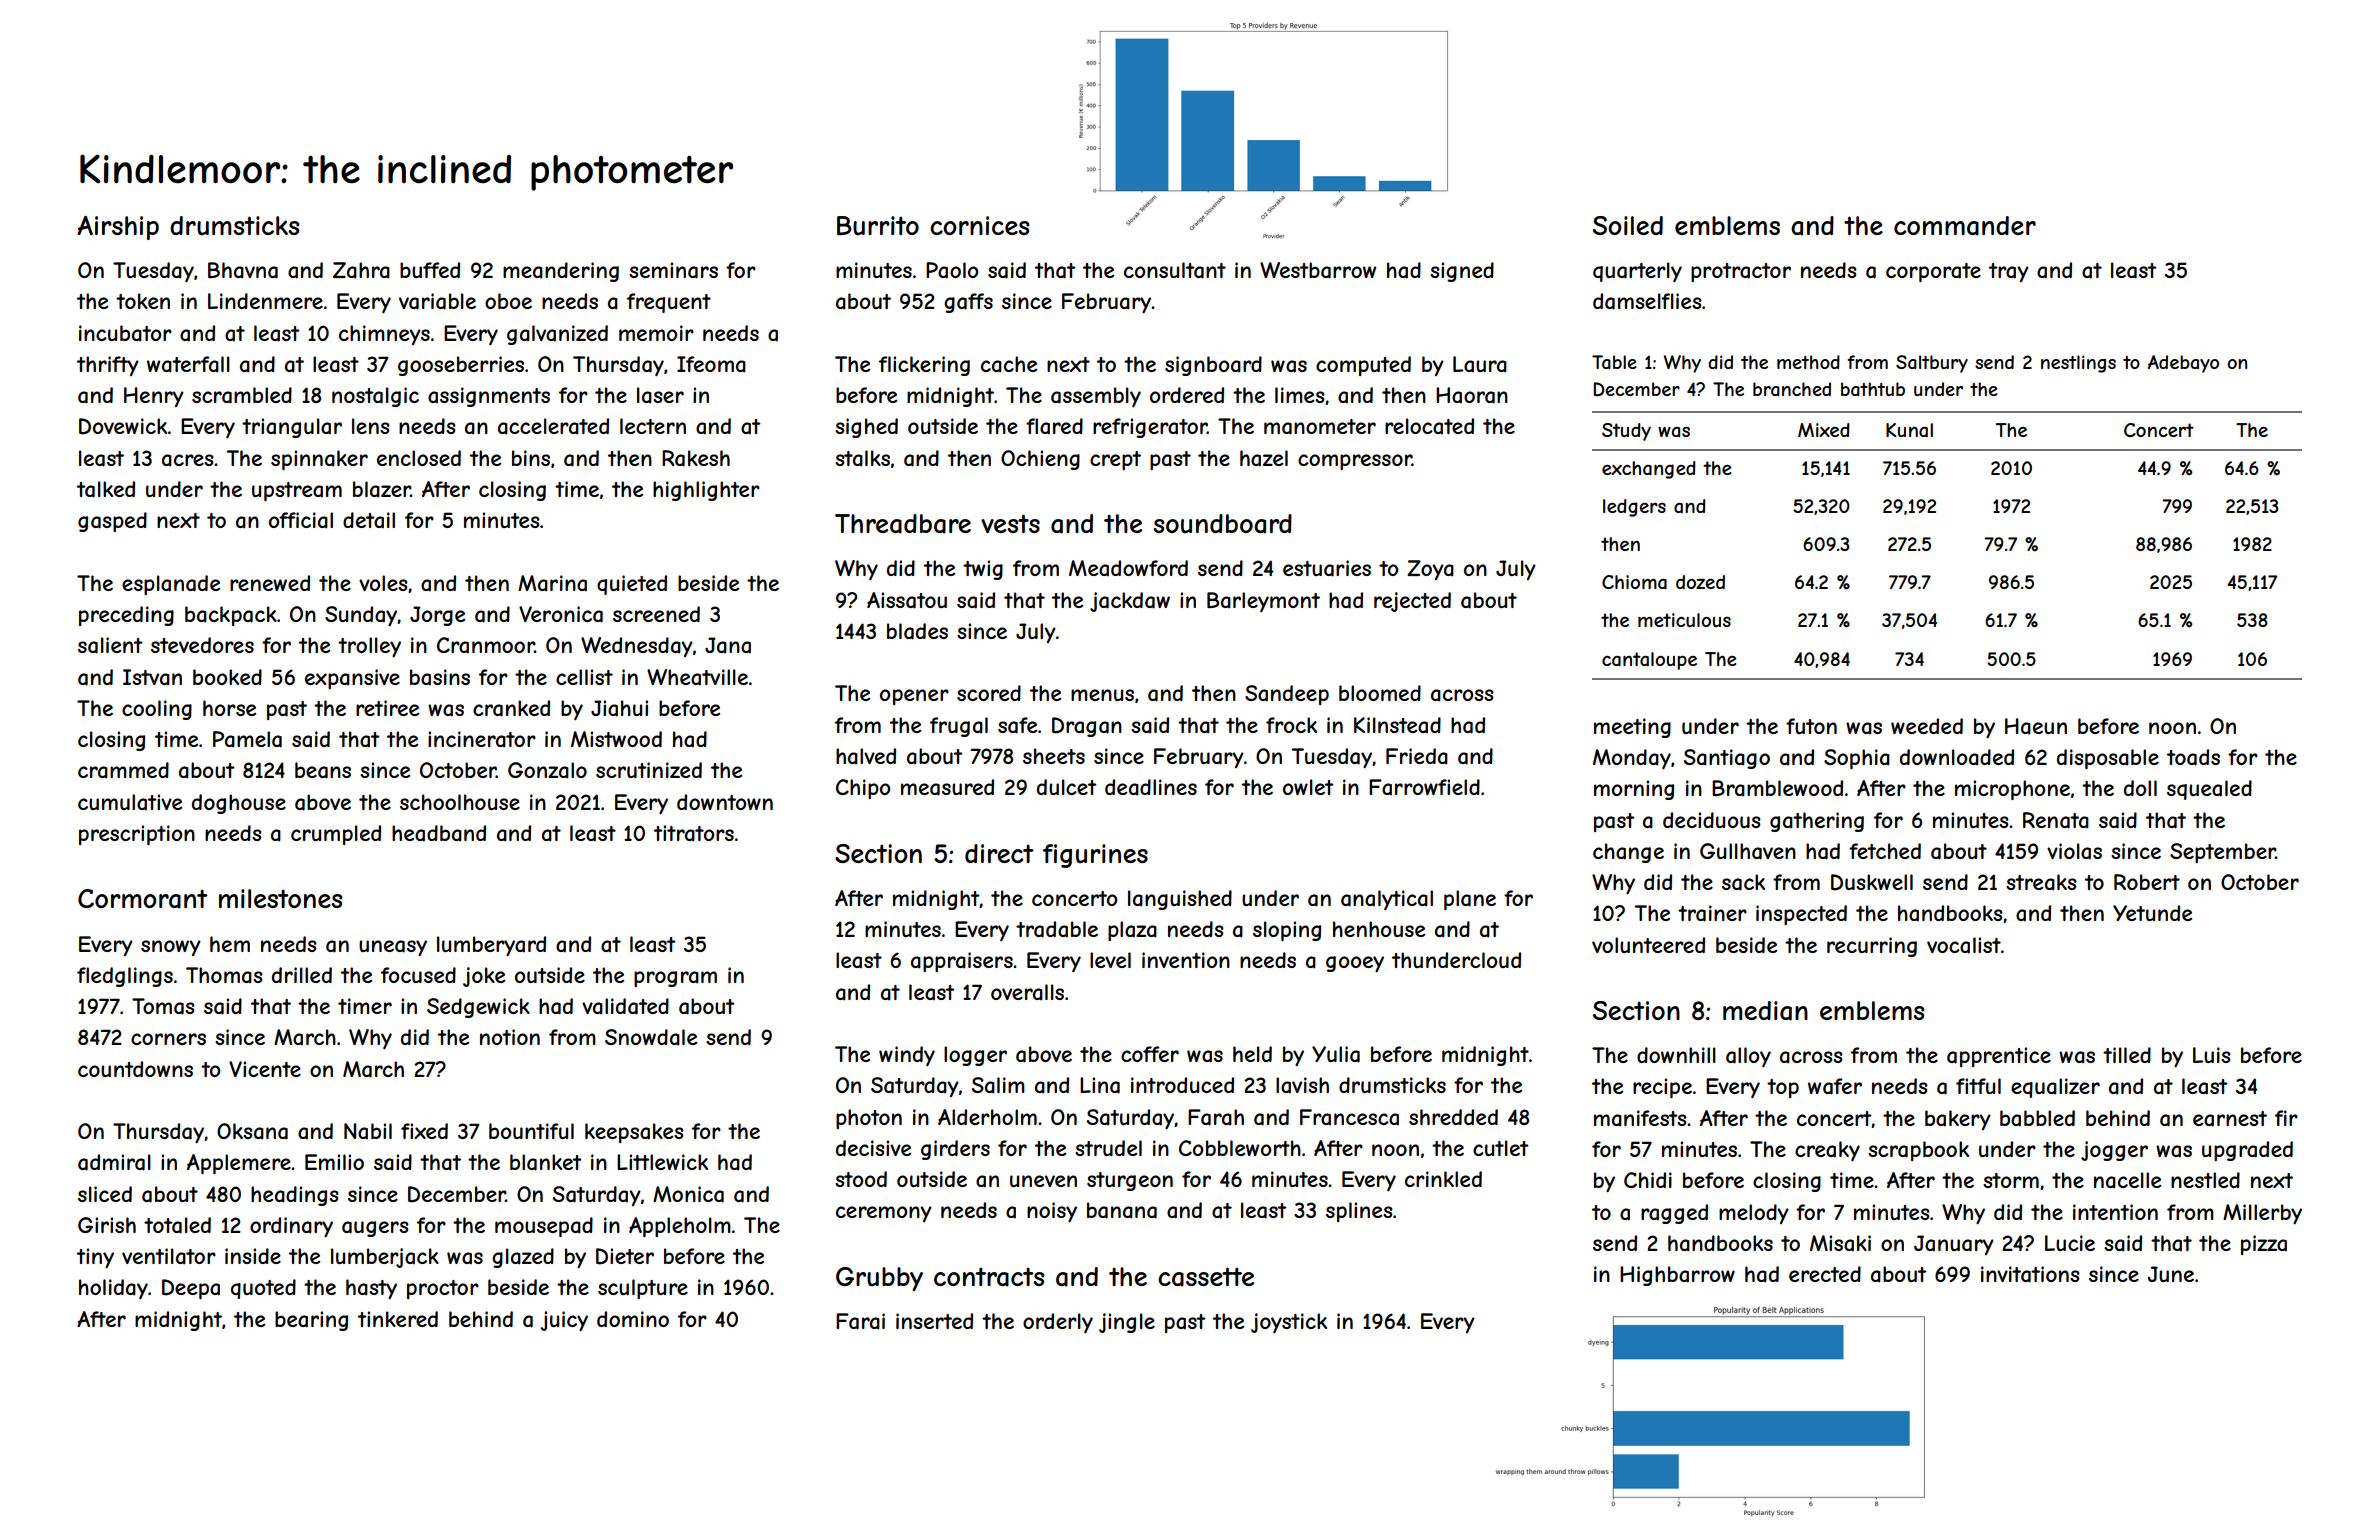  I want to click on sliced, so click(105, 1194).
